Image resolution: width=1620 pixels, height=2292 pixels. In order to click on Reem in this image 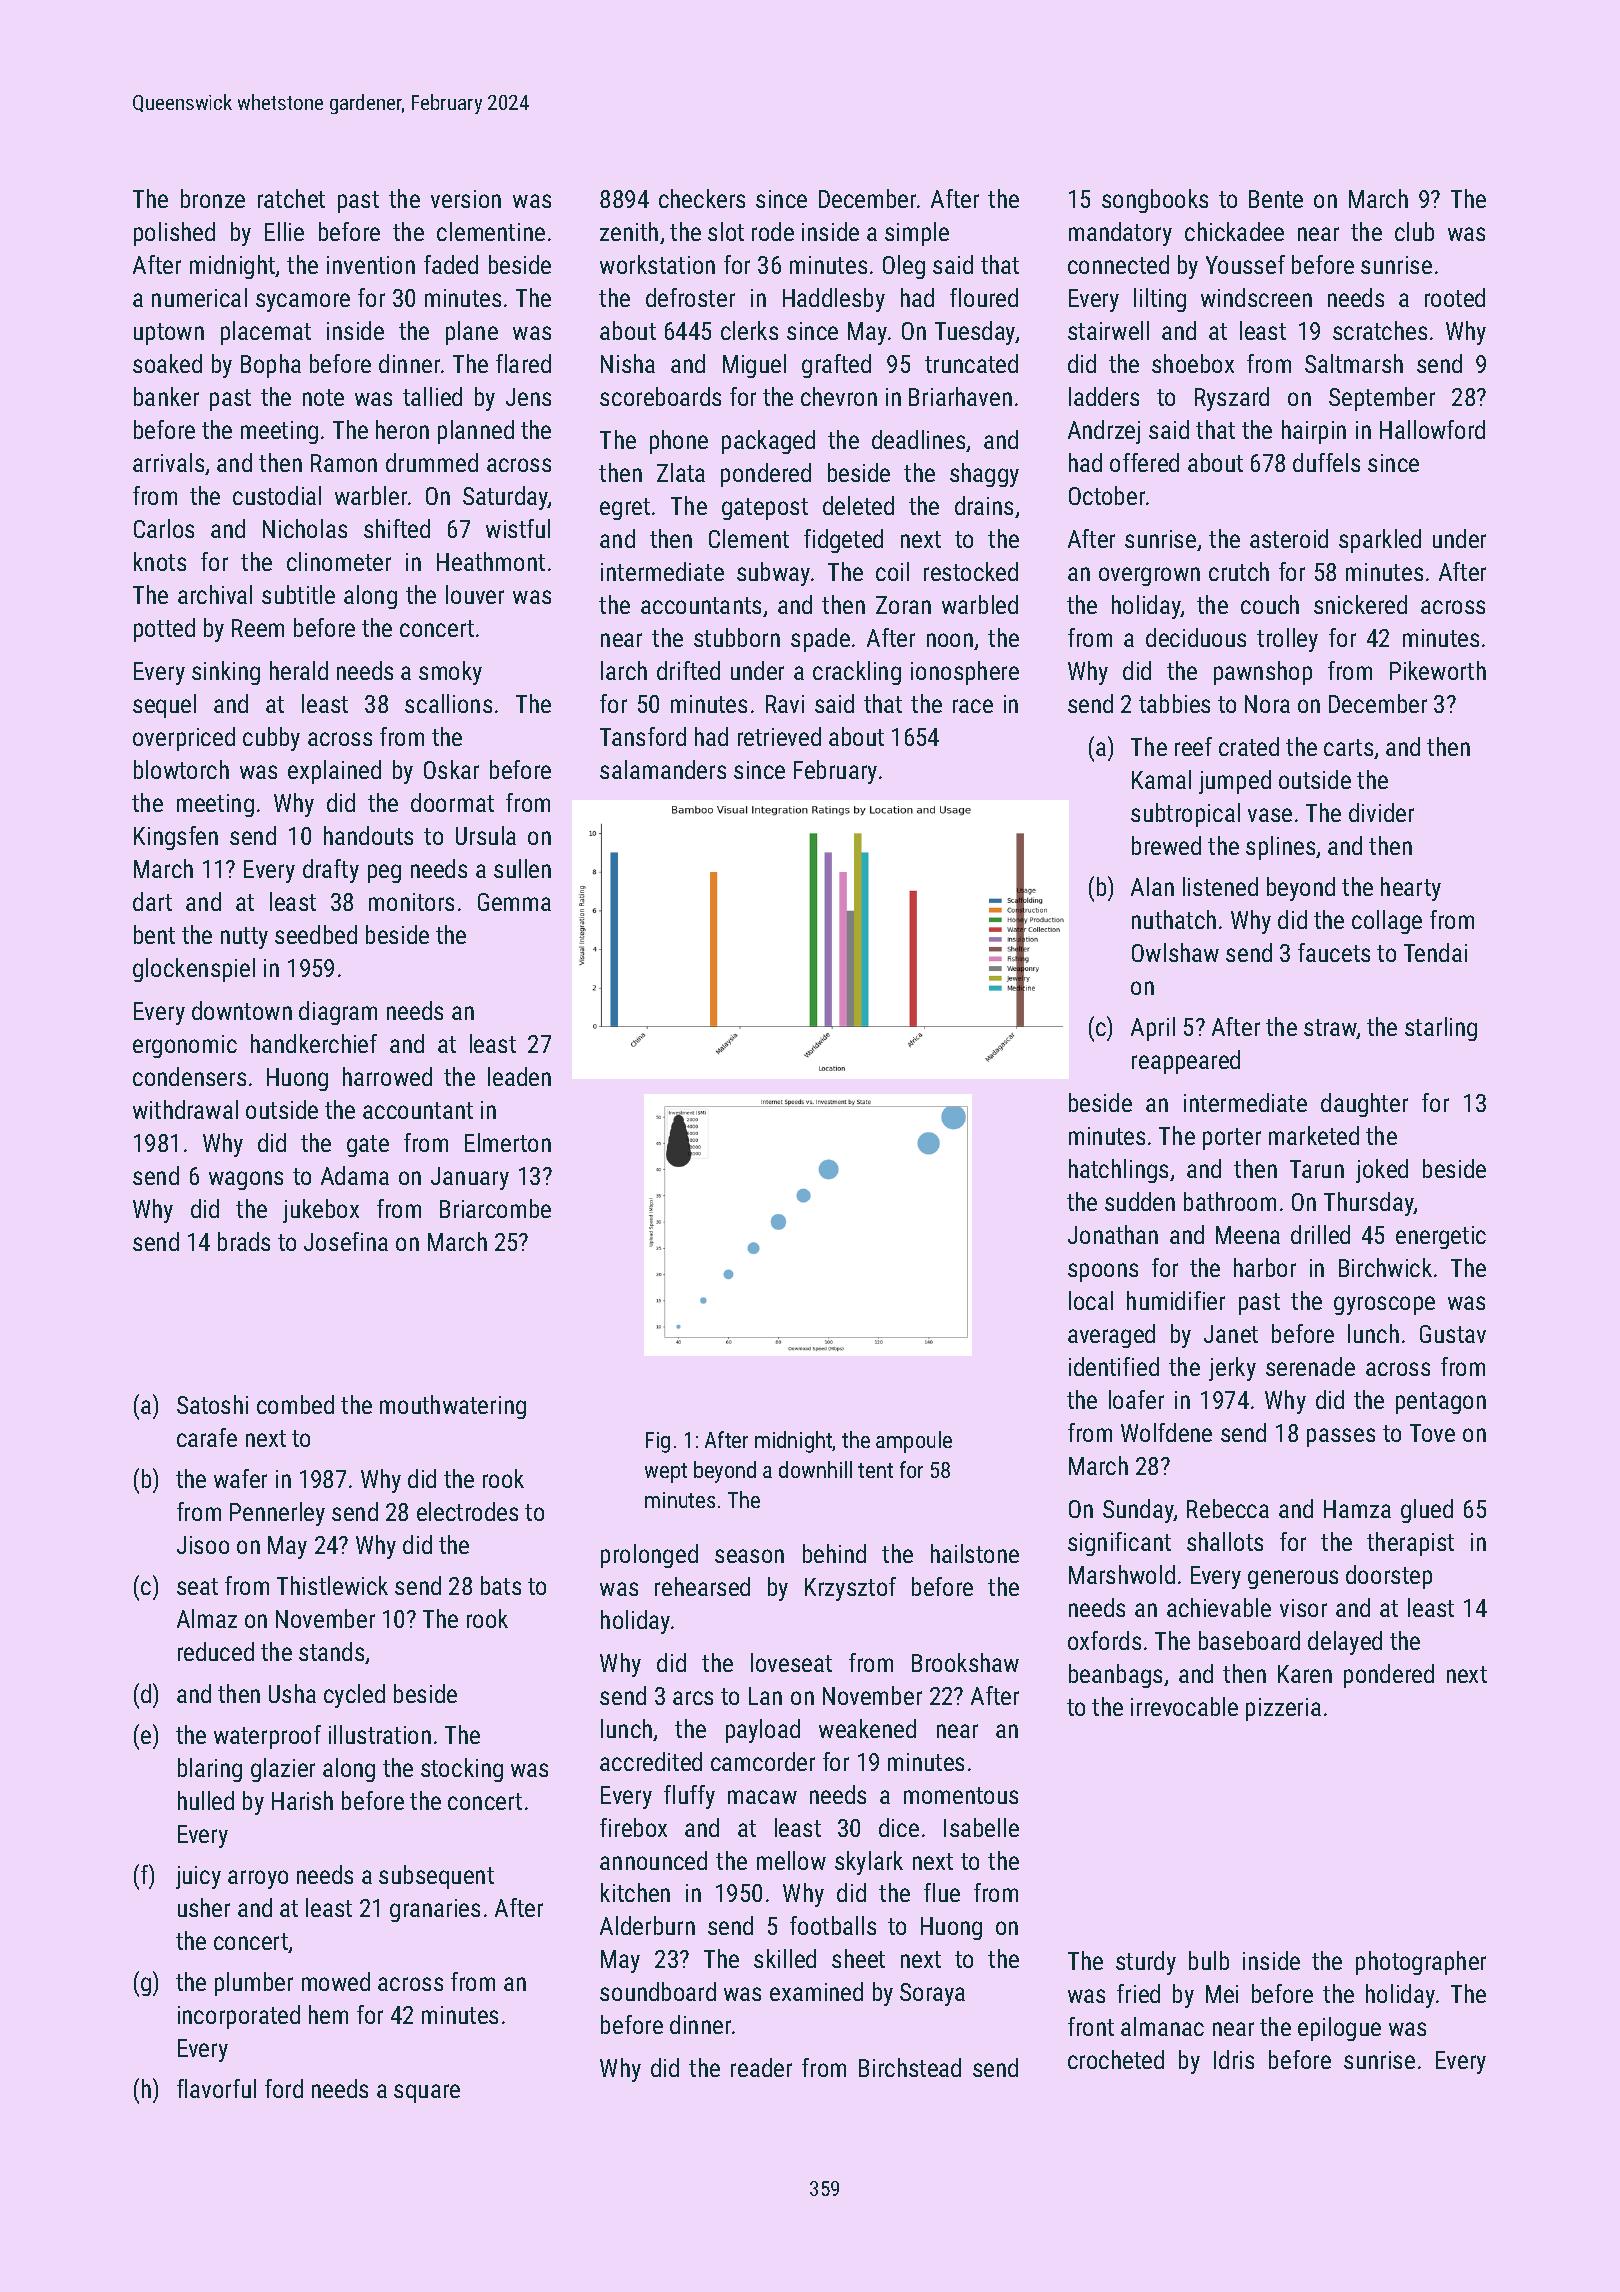, I will do `click(258, 628)`.
